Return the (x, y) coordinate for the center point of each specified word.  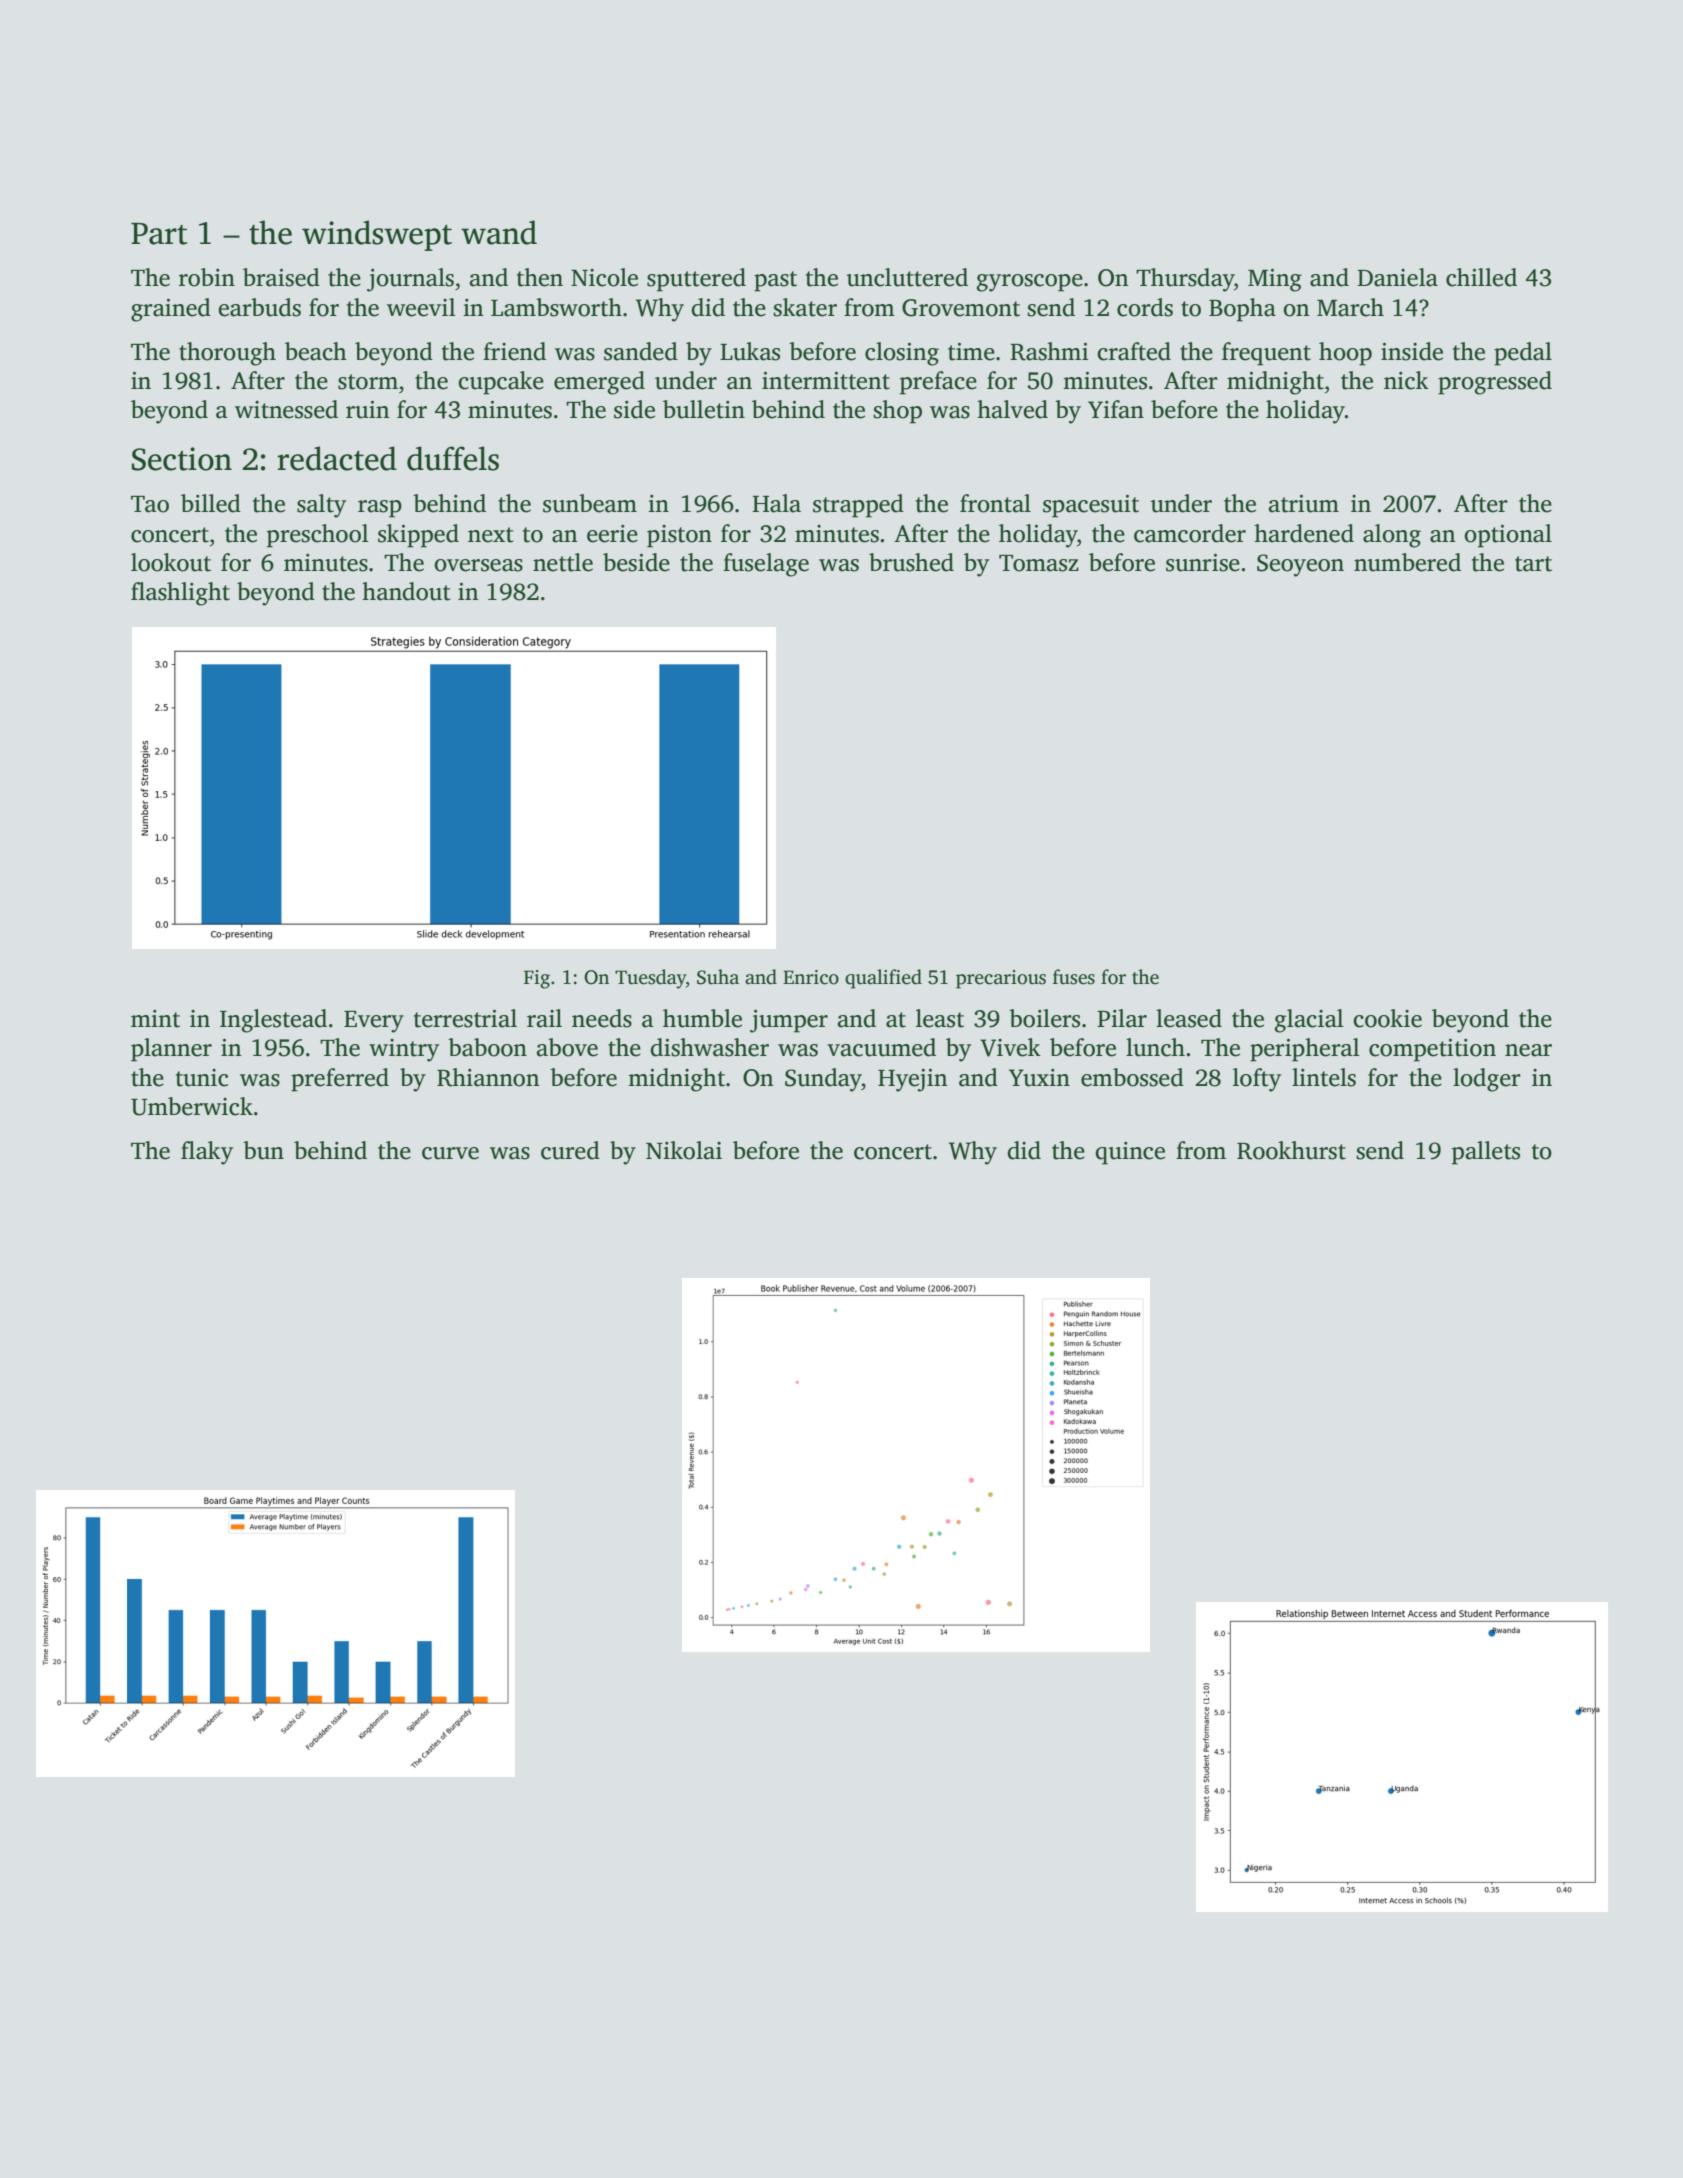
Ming (1275, 280)
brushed (911, 562)
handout (406, 591)
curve (450, 1153)
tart (1533, 564)
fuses (1074, 977)
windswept (377, 235)
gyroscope (1030, 283)
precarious (1001, 979)
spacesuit (1091, 506)
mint (155, 1019)
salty (321, 506)
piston (679, 536)
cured (570, 1150)
